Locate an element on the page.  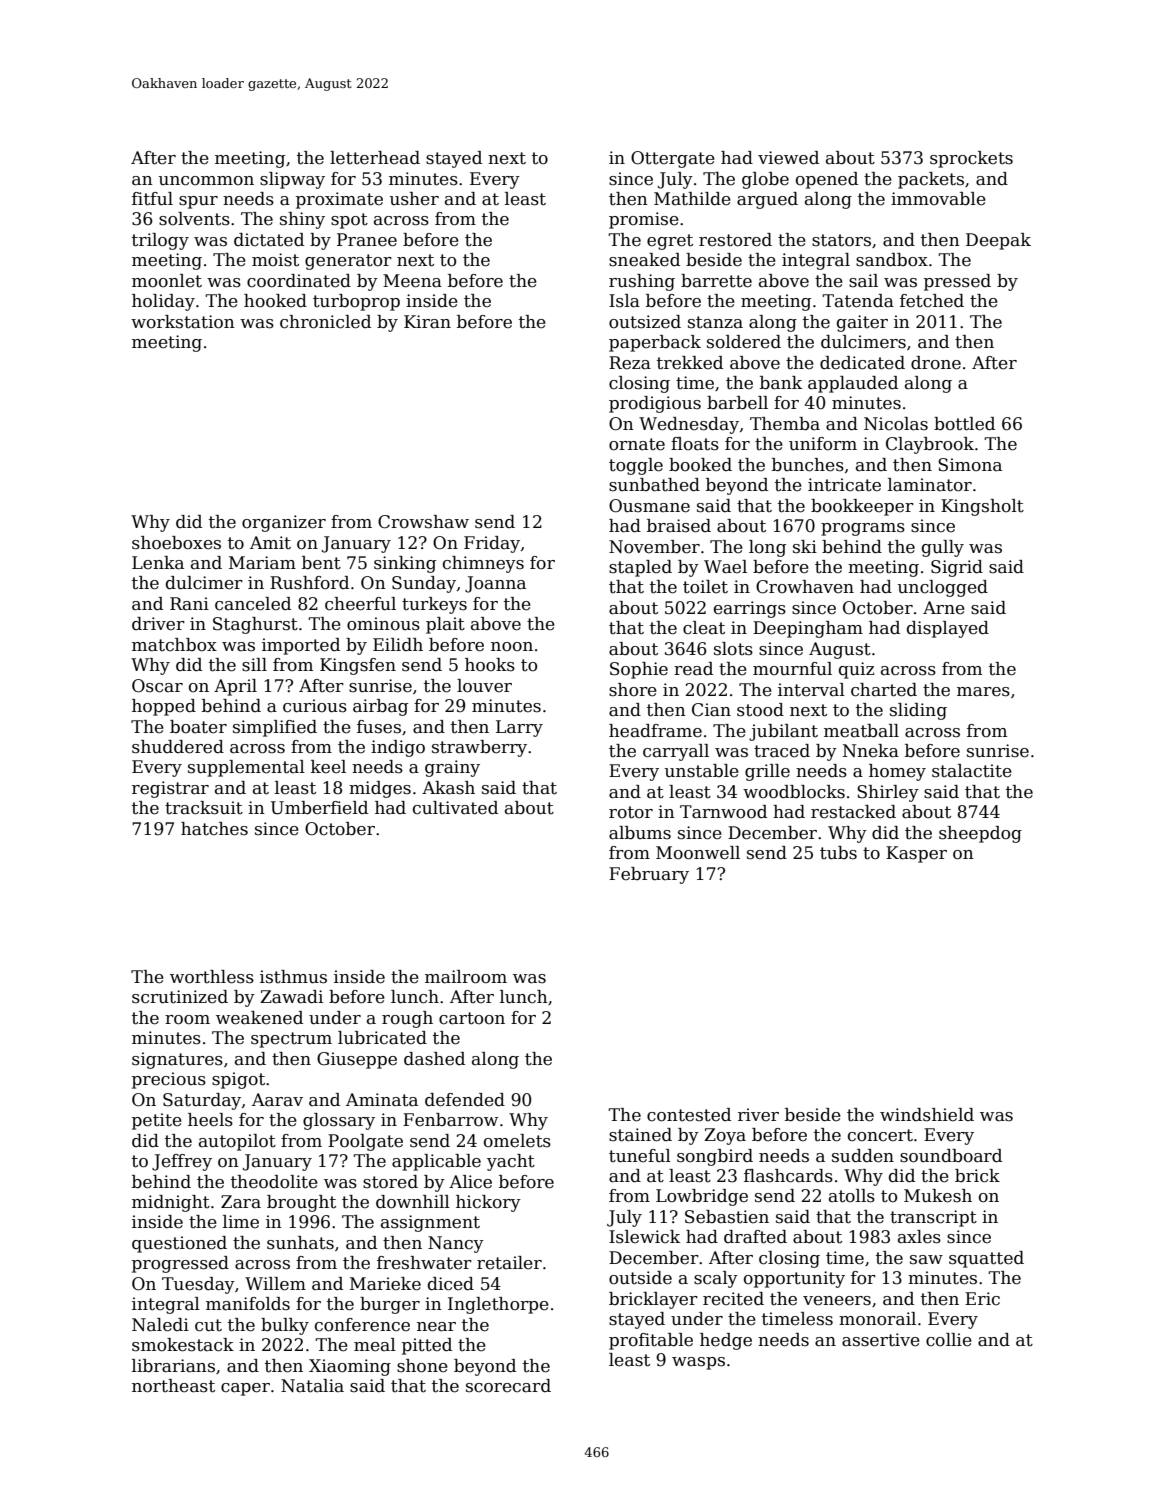
Eric is located at coordinates (982, 1299).
